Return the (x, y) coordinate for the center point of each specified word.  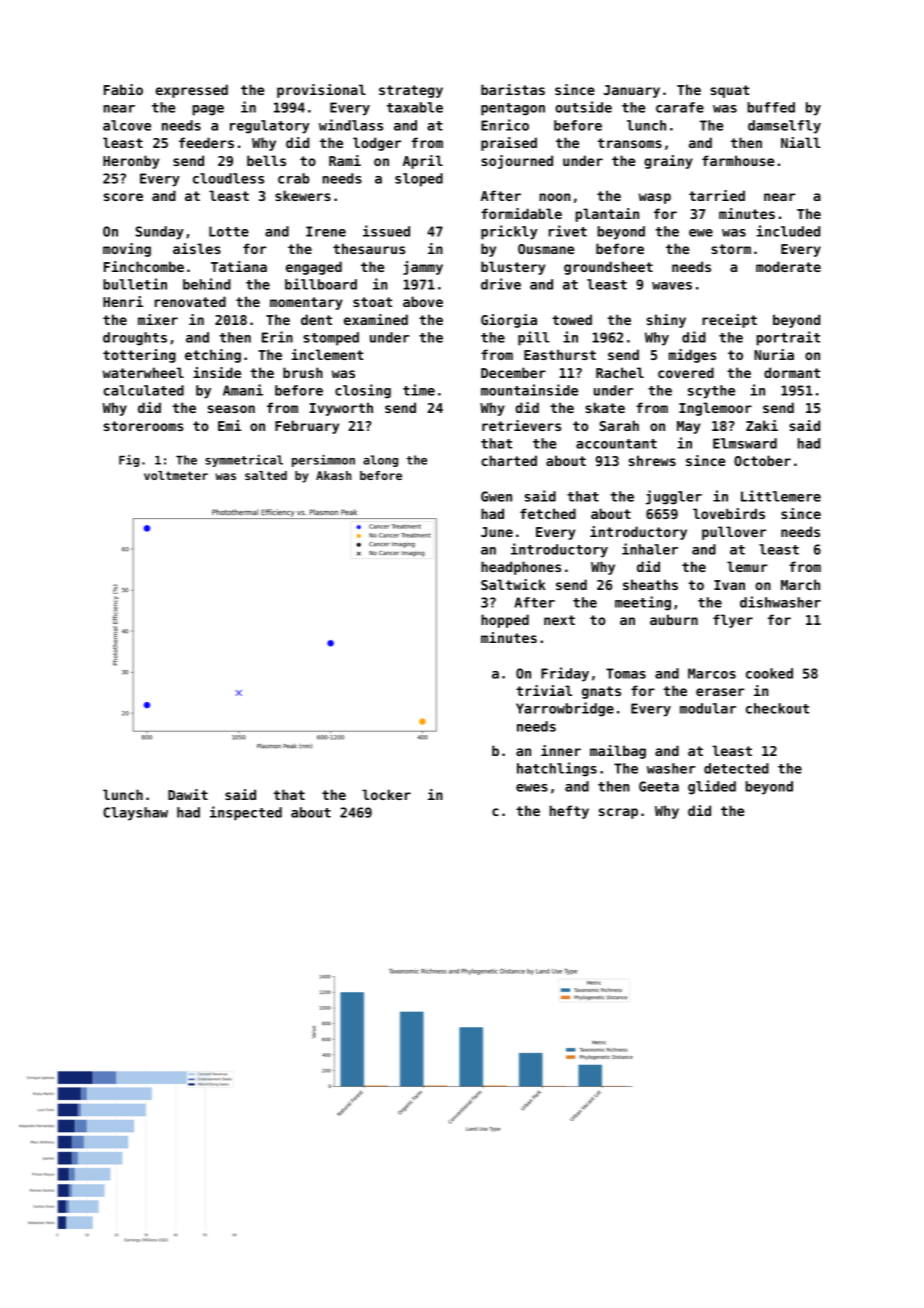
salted (266, 475)
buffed (771, 107)
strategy (411, 91)
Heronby (131, 162)
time (419, 390)
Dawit (188, 794)
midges (692, 356)
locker (386, 794)
